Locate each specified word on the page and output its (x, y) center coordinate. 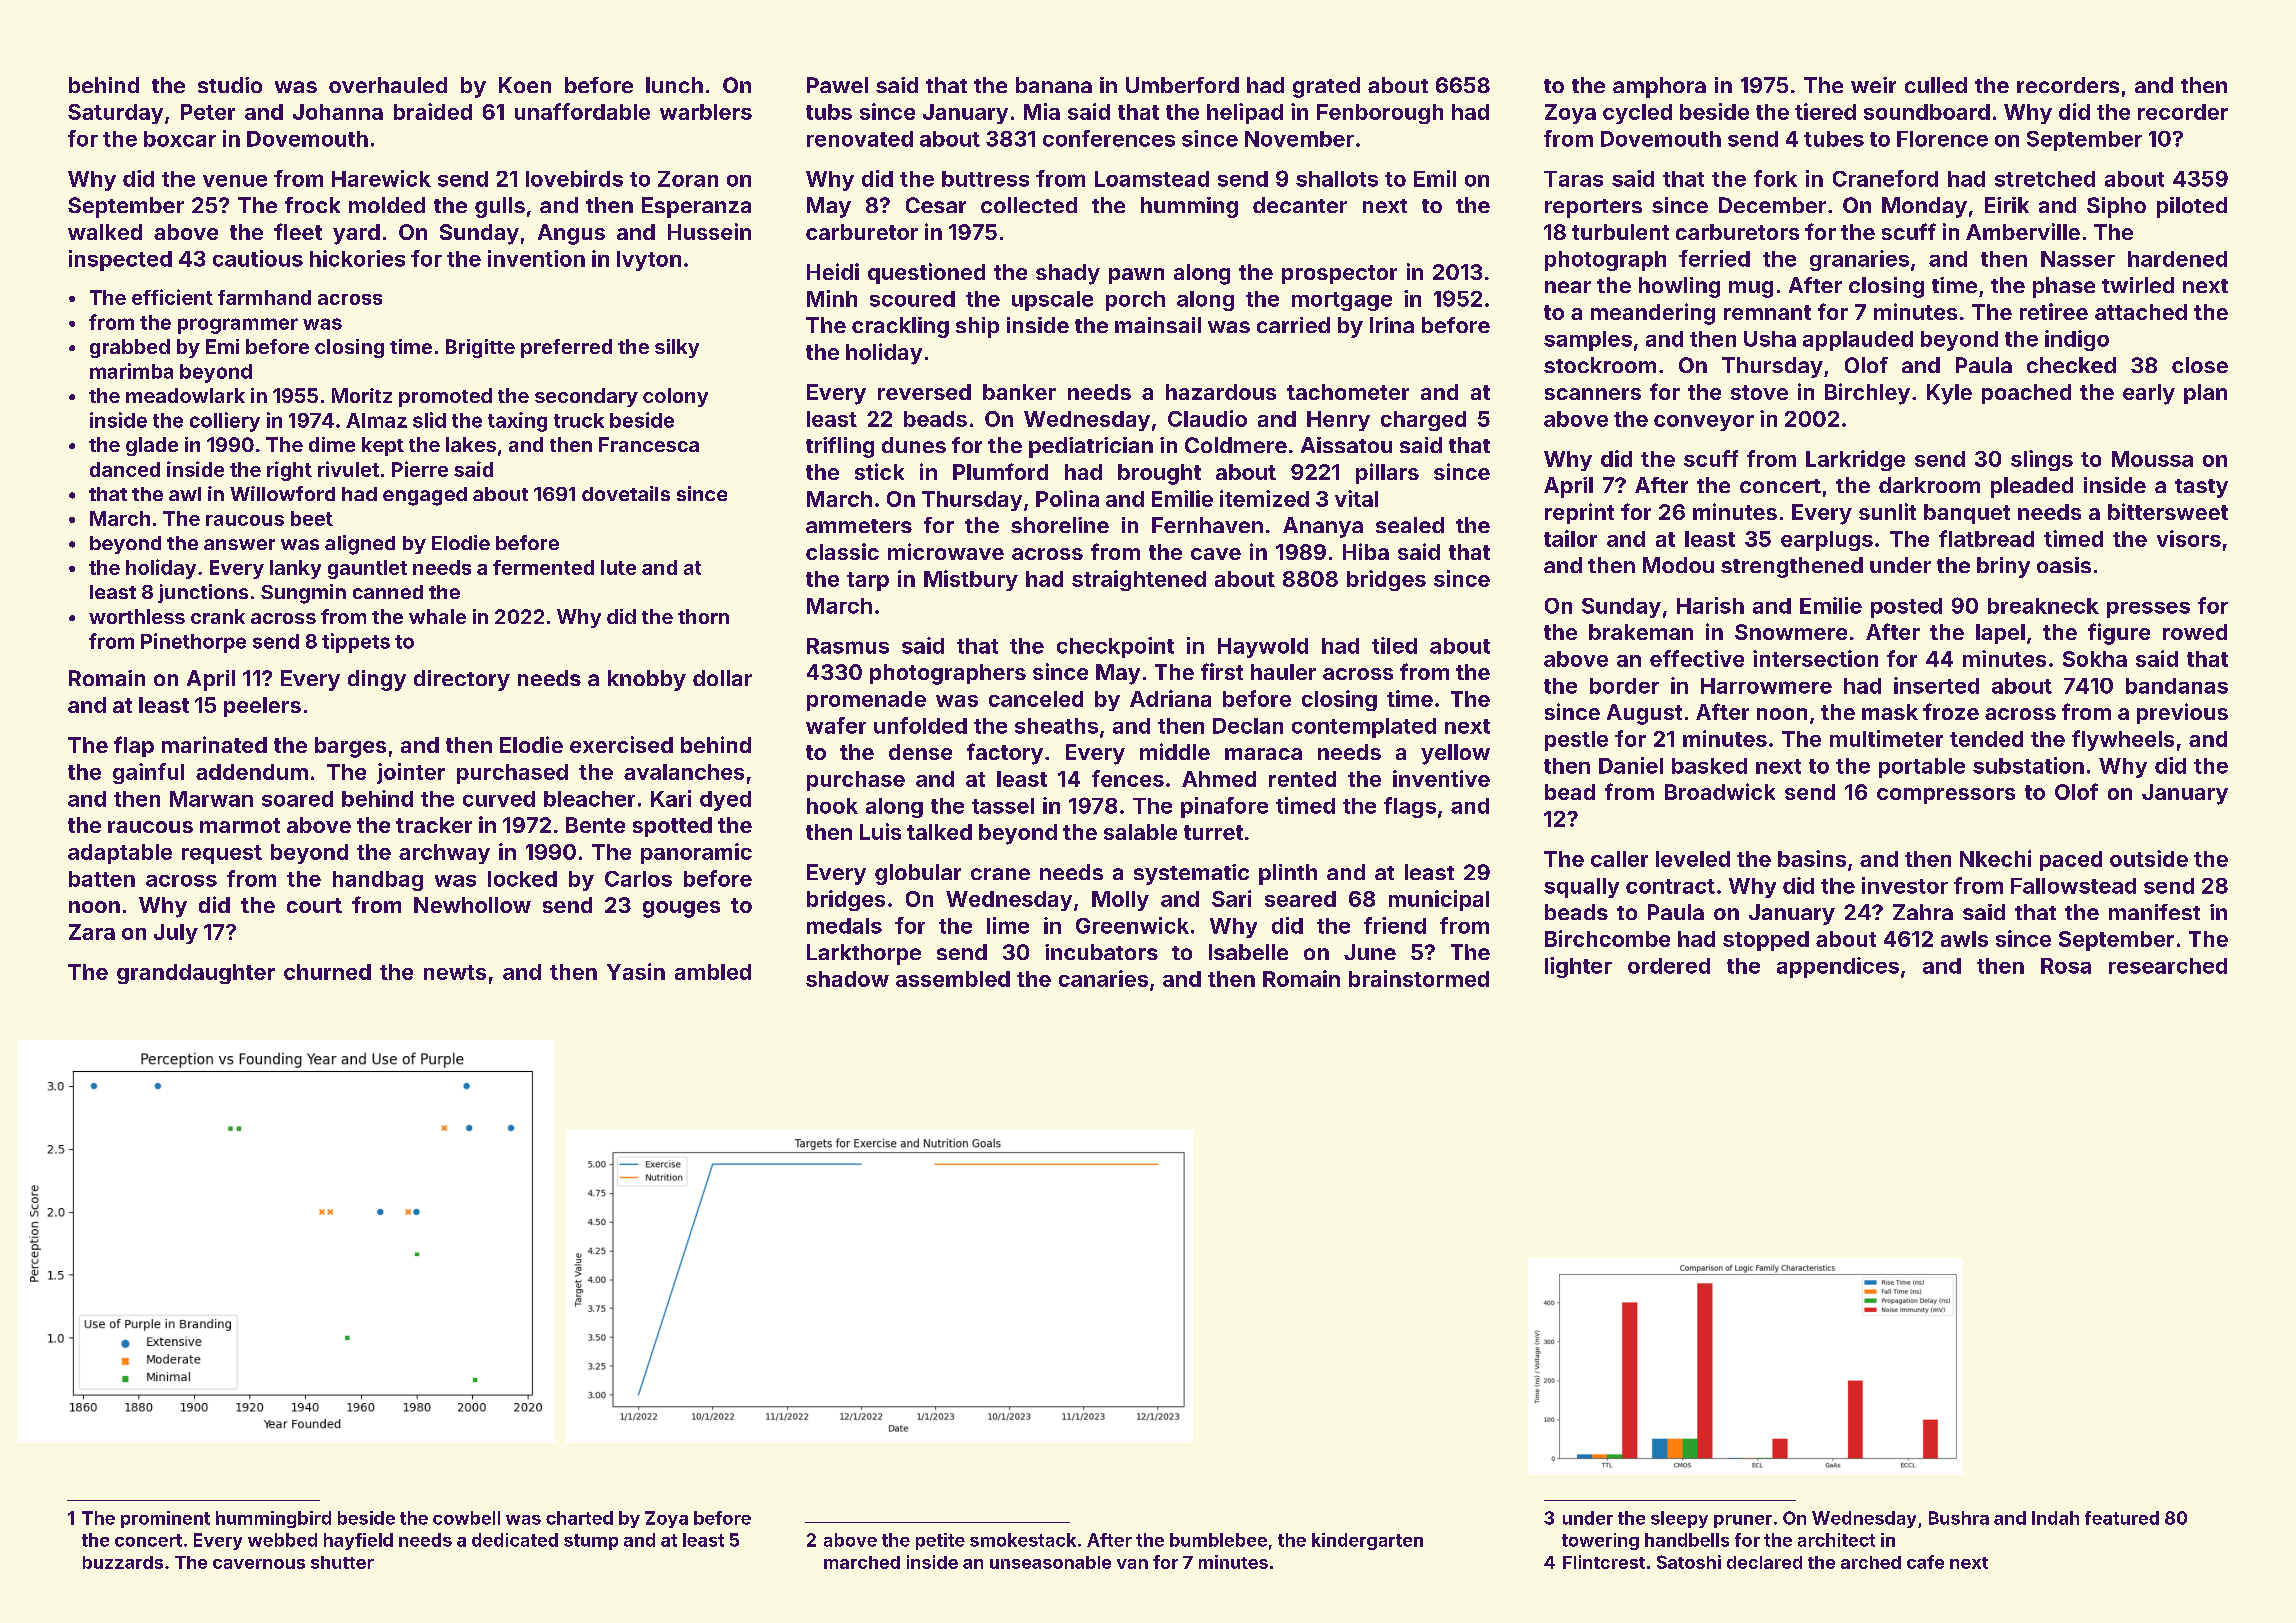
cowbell (466, 1518)
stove (1759, 392)
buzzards (123, 1562)
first (1222, 671)
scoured (912, 299)
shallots (1337, 179)
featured (2122, 1518)
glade (152, 446)
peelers (262, 707)
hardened (2177, 259)
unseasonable (1050, 1562)
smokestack (1023, 1540)
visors (2189, 538)
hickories (357, 258)
